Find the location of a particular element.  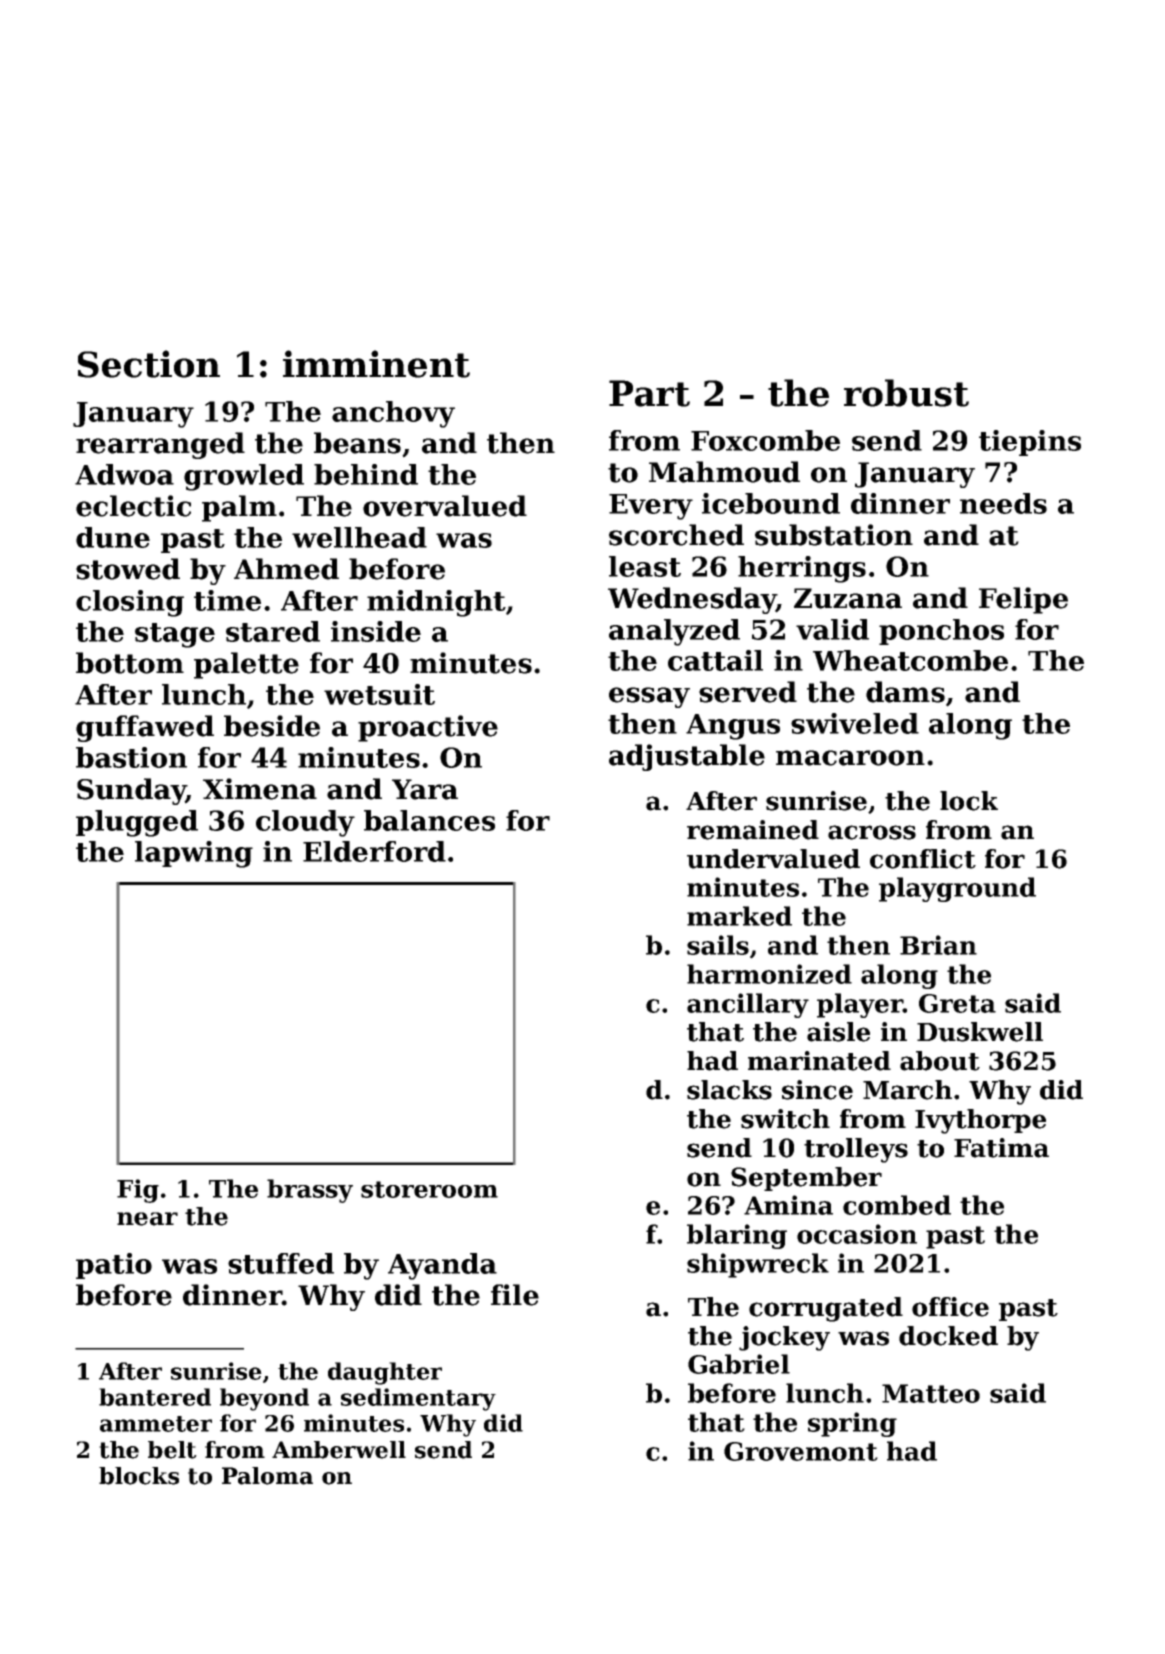

Felipe is located at coordinates (1023, 600).
